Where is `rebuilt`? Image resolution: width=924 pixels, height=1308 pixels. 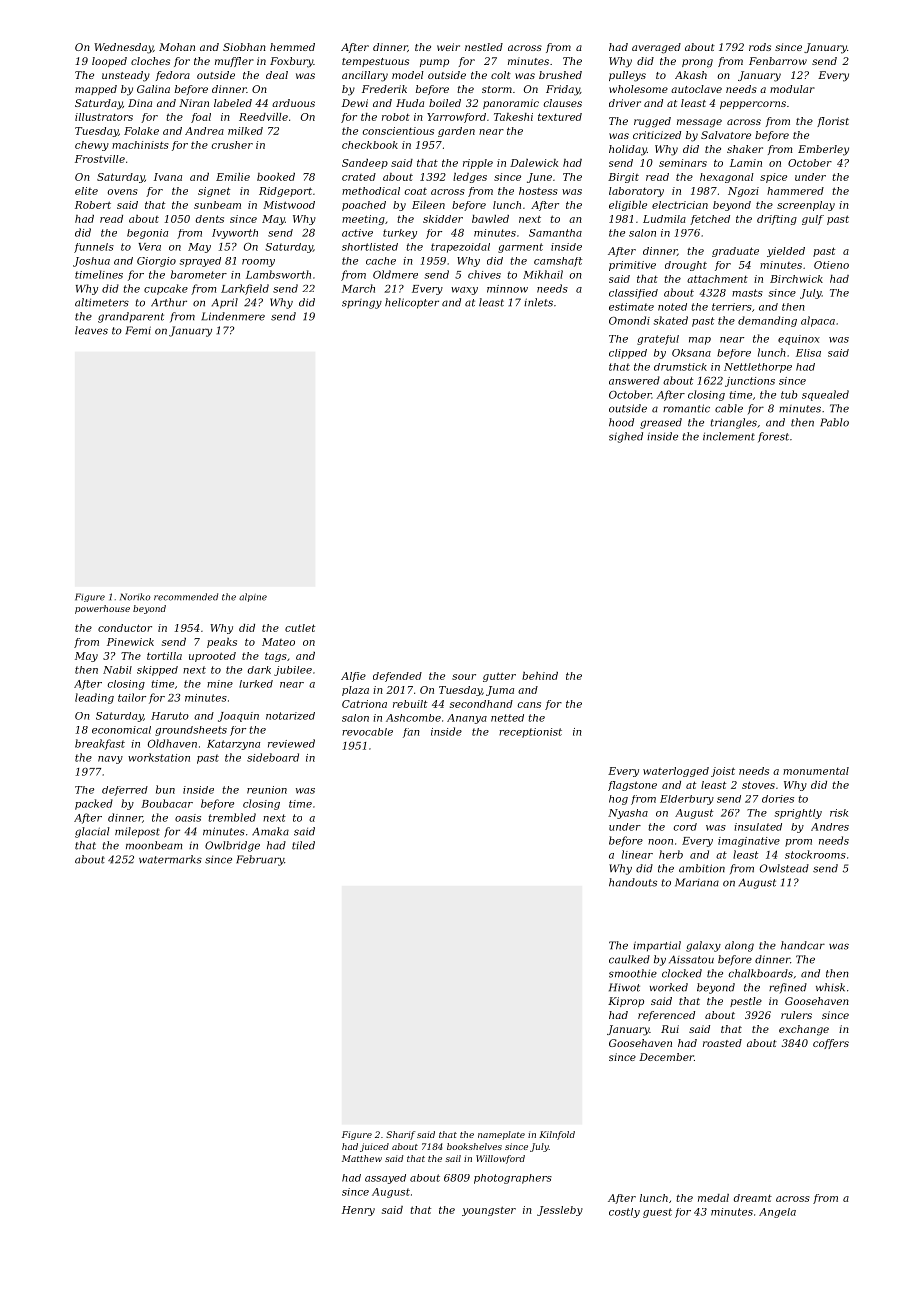 rebuilt is located at coordinates (410, 704).
